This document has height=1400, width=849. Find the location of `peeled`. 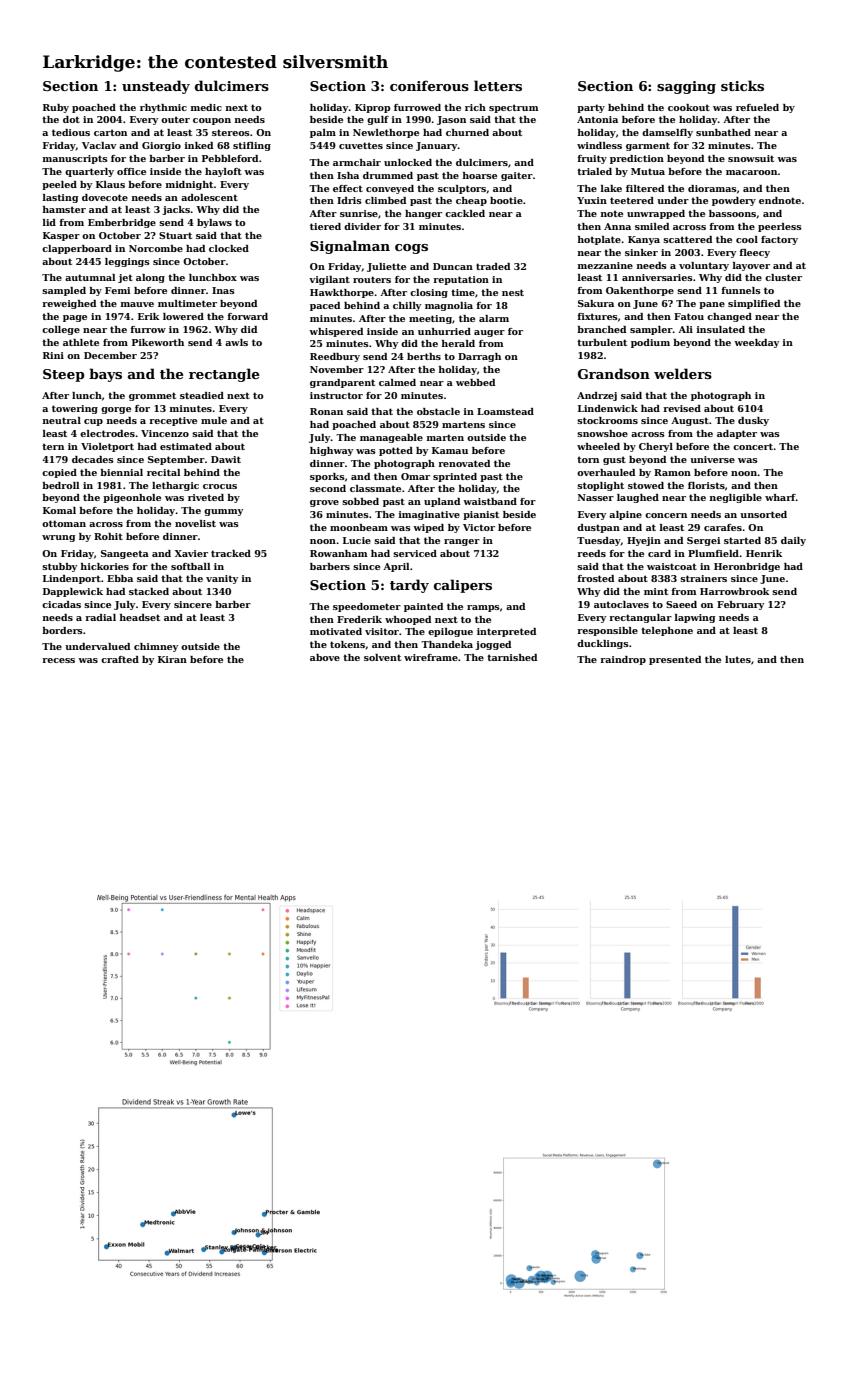

peeled is located at coordinates (59, 185).
